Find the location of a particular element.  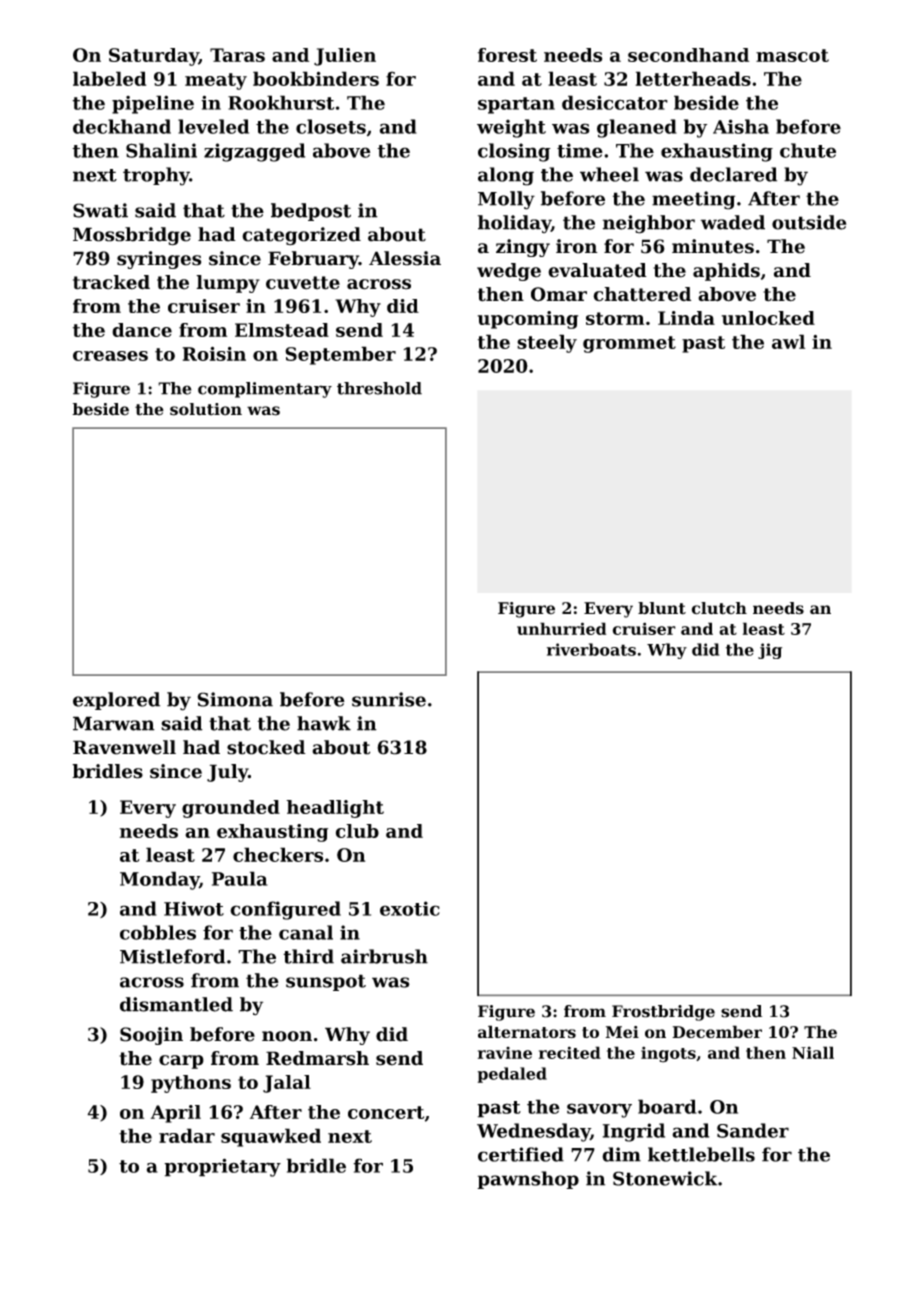

tracked is located at coordinates (111, 282).
